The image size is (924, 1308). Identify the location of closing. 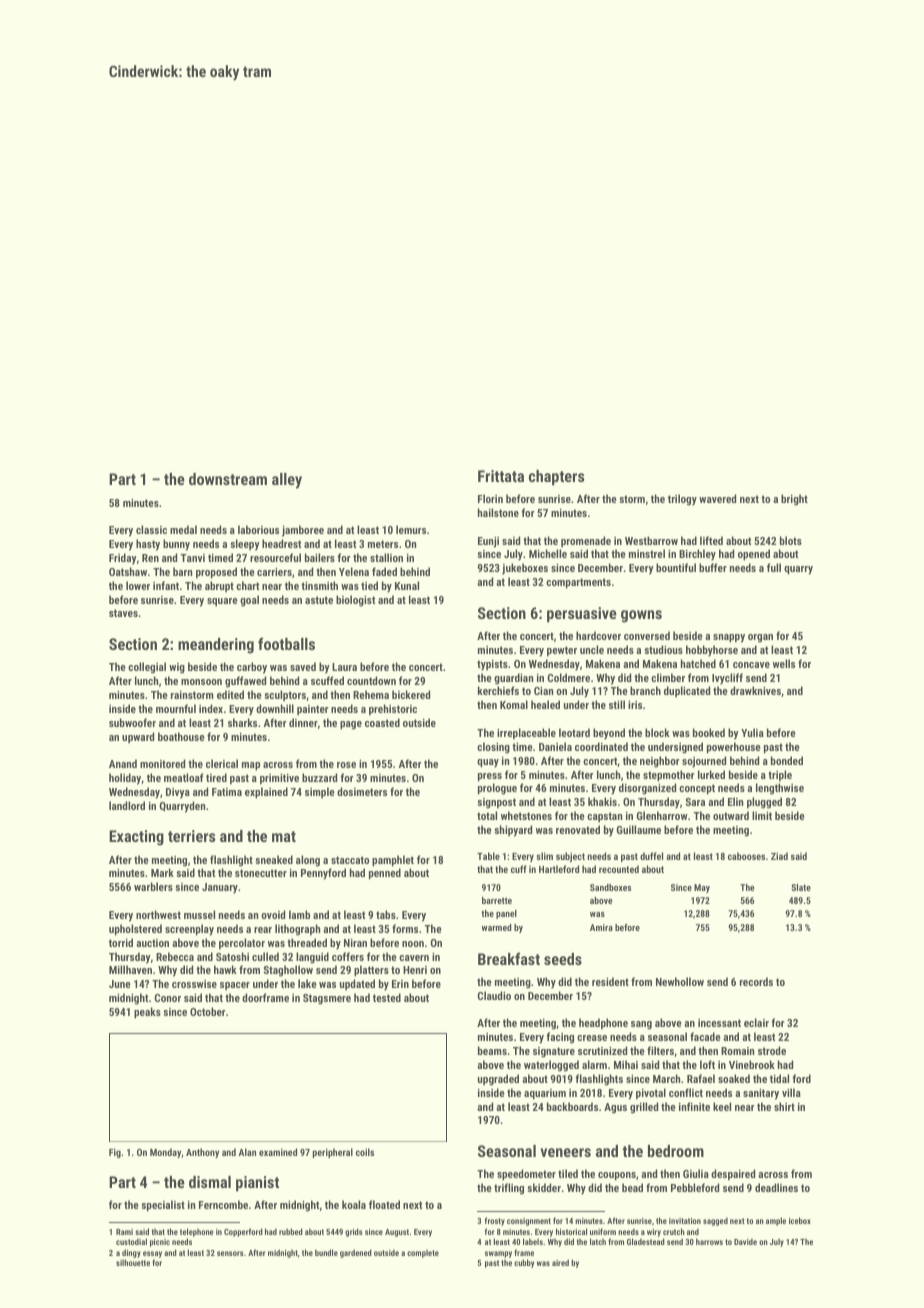
(493, 748).
